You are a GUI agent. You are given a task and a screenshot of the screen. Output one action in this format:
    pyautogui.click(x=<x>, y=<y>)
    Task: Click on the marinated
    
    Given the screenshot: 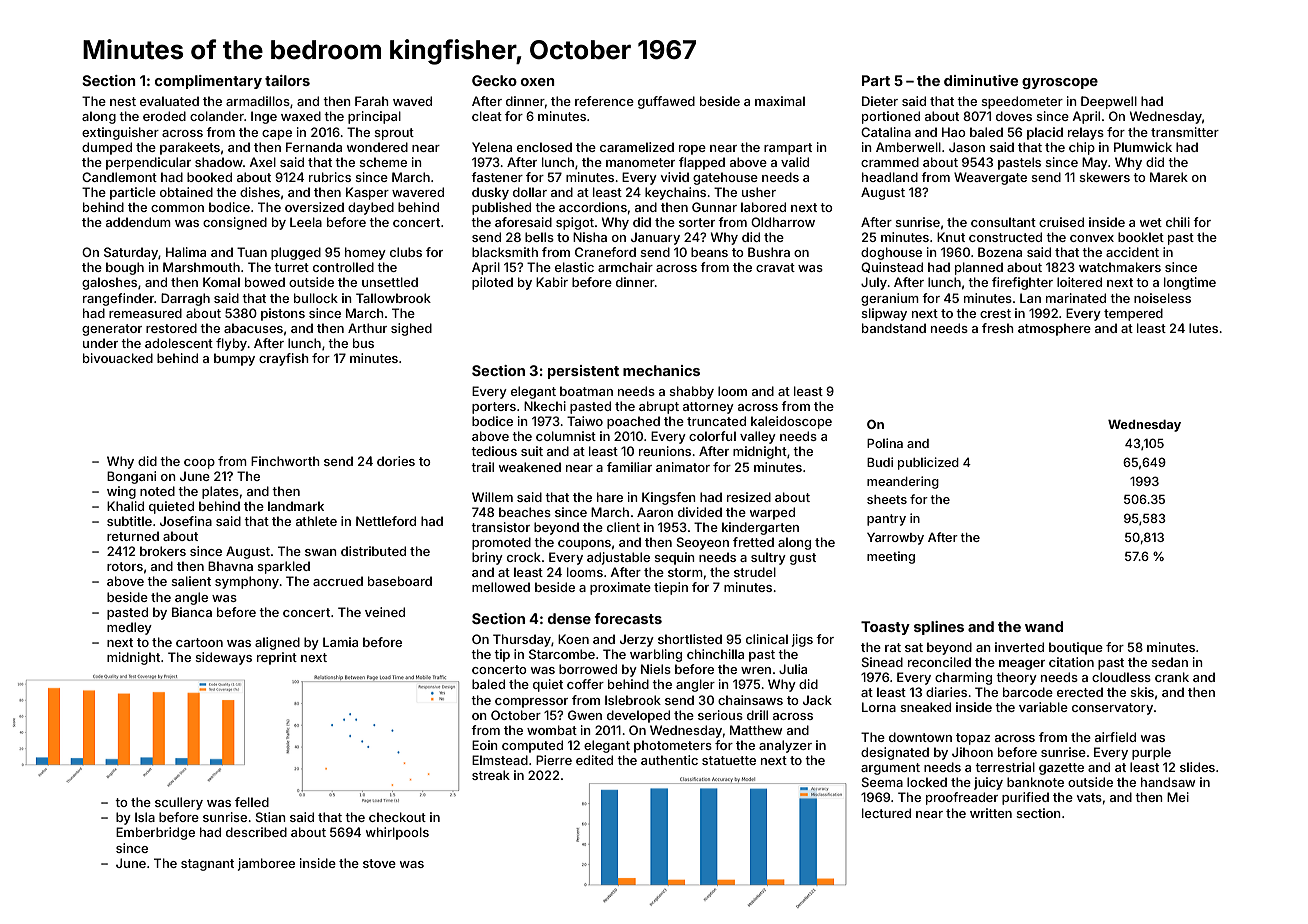 What is the action you would take?
    pyautogui.click(x=1076, y=298)
